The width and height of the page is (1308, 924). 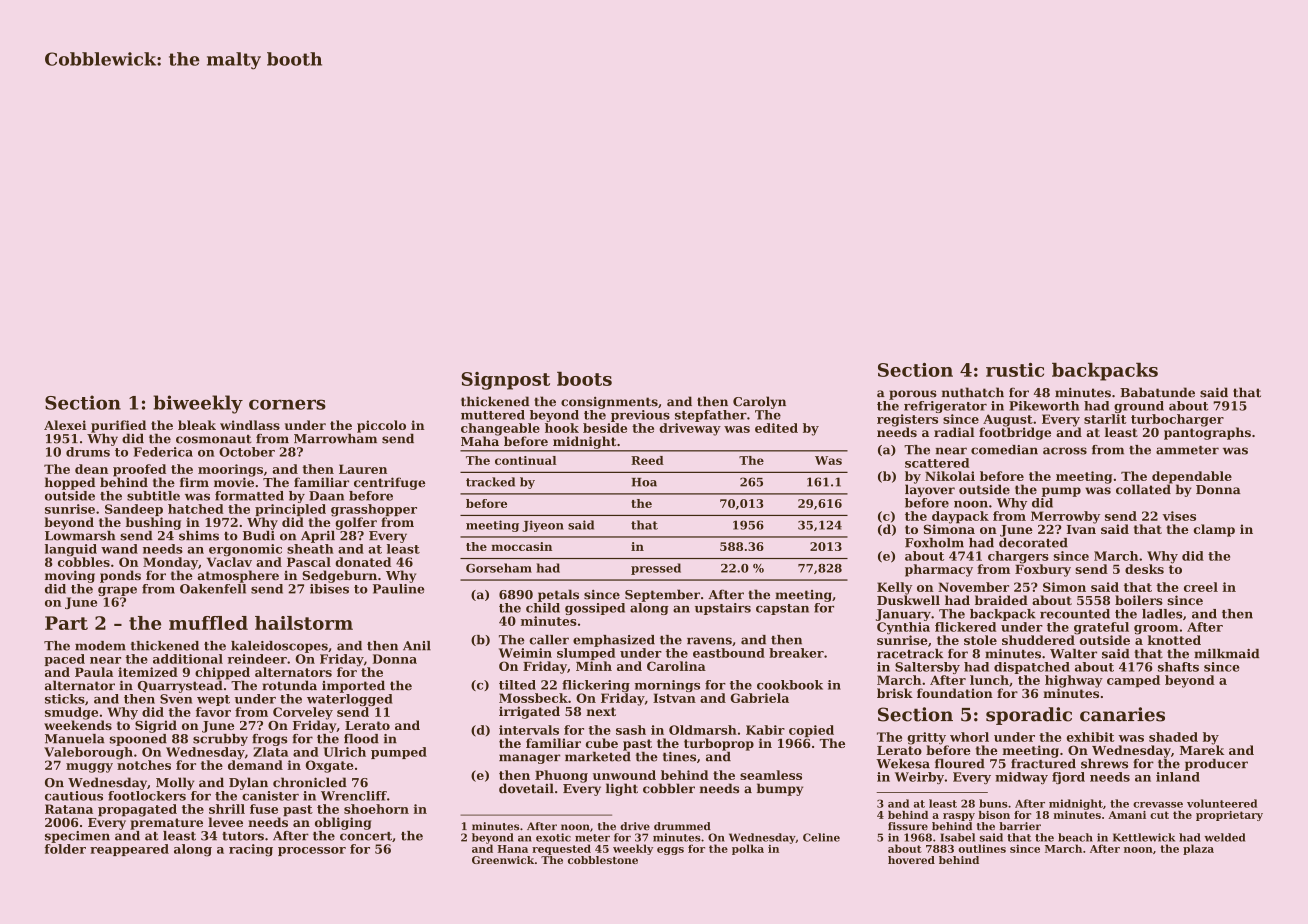 What do you see at coordinates (499, 568) in the page?
I see `Gorseham` at bounding box center [499, 568].
